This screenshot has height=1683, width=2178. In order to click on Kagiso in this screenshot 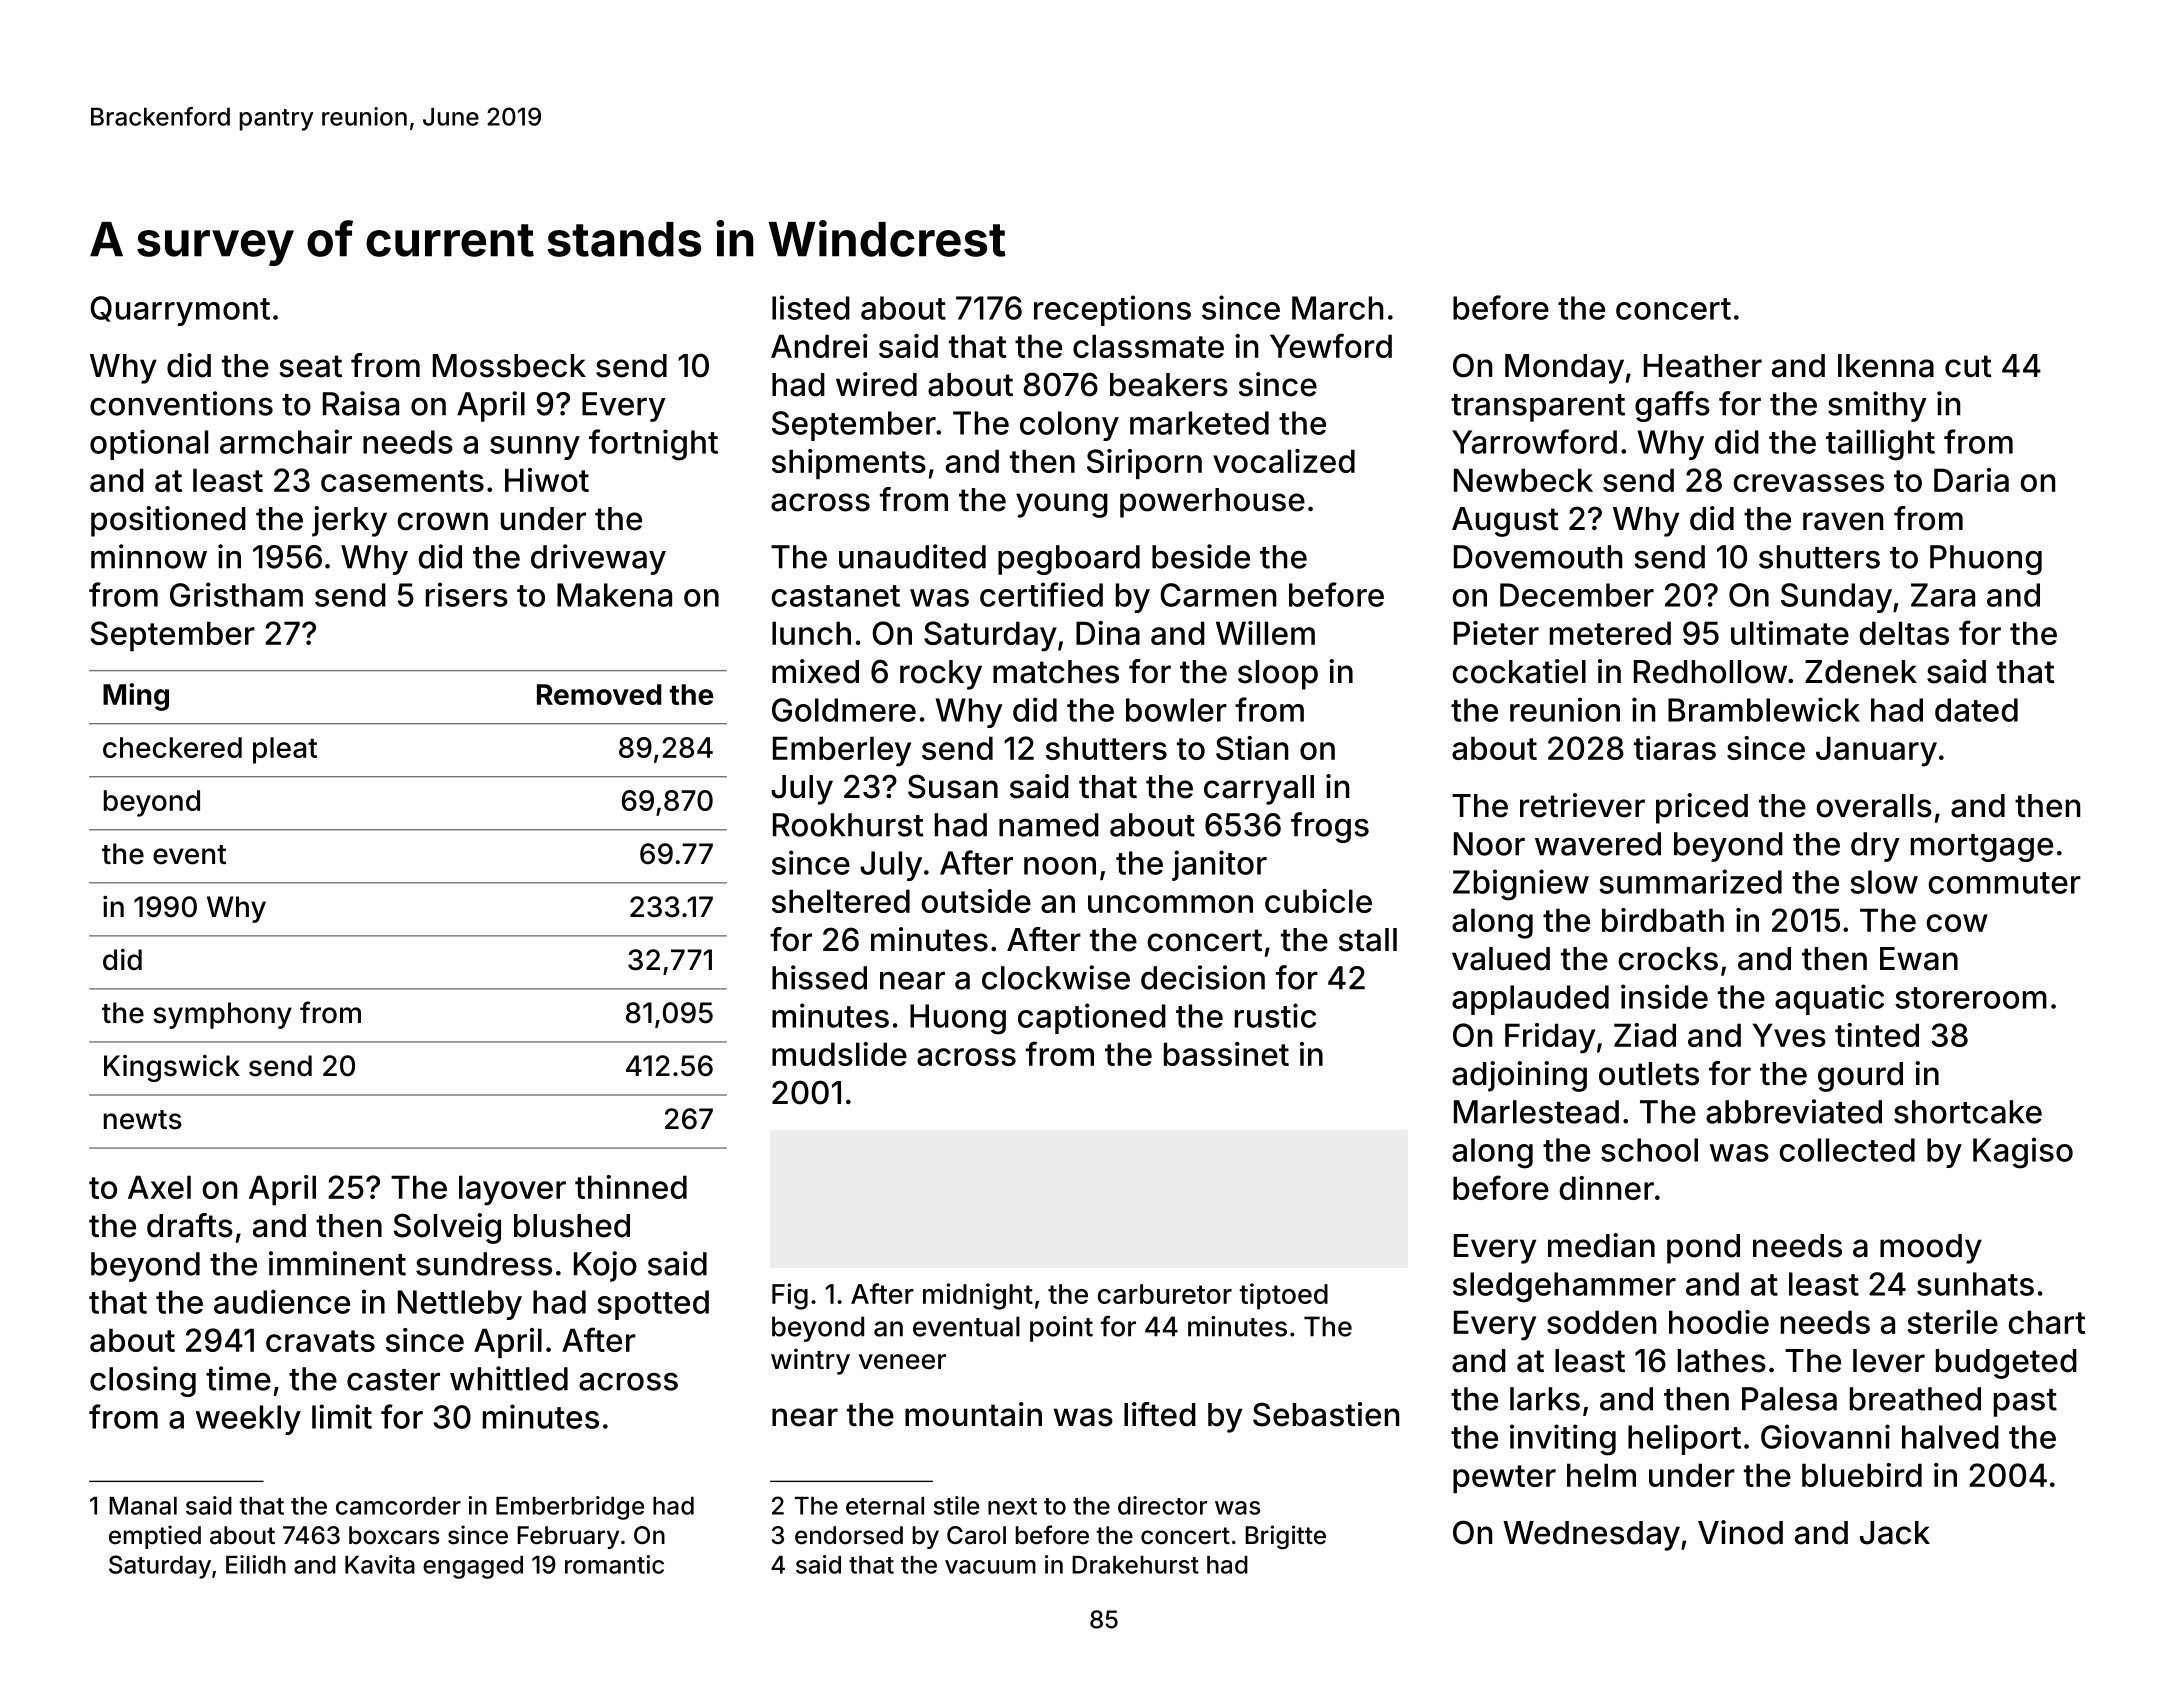, I will do `click(2023, 1153)`.
